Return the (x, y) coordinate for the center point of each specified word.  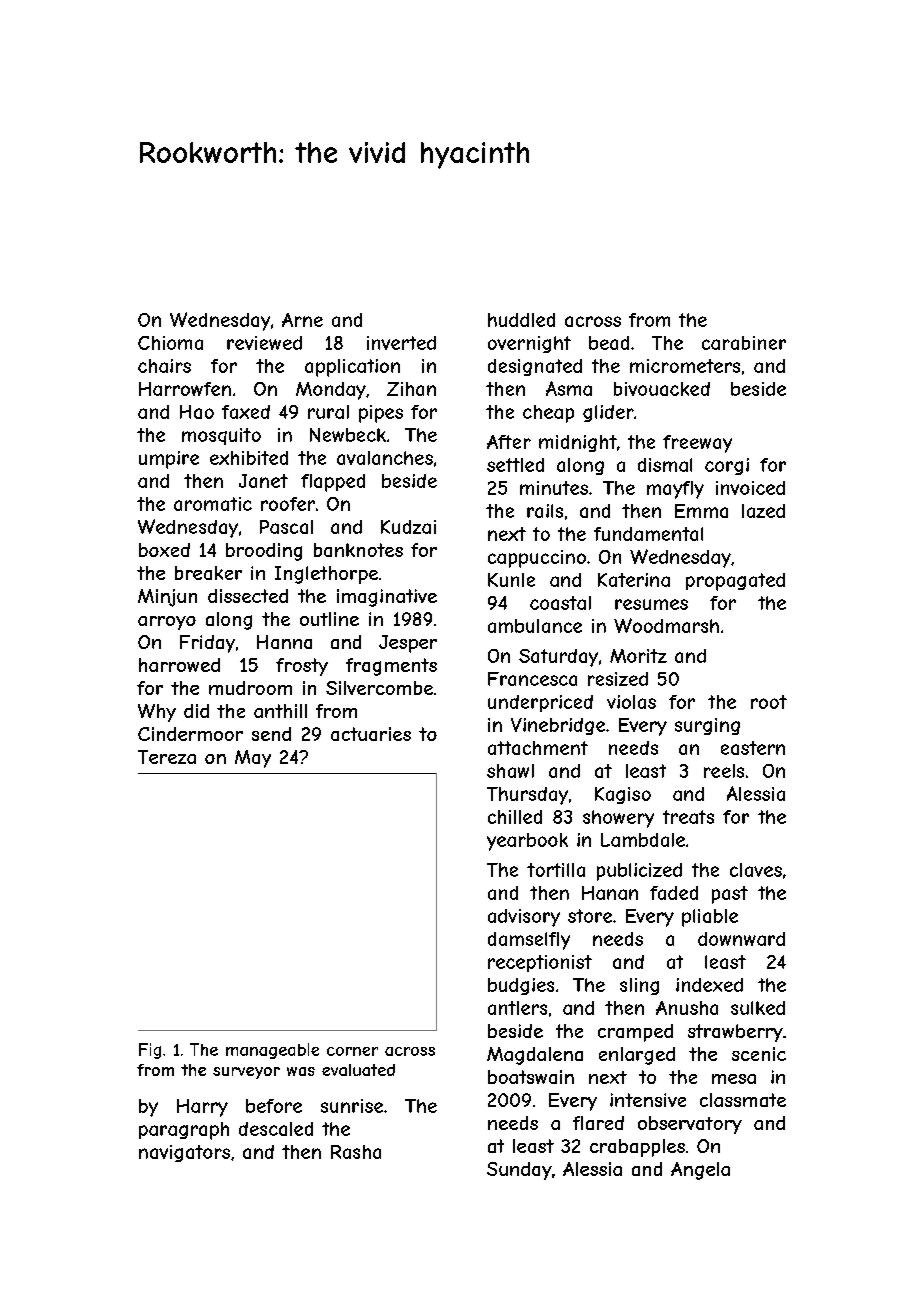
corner (352, 1051)
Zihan (411, 389)
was (301, 1071)
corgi (727, 466)
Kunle (511, 580)
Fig (150, 1051)
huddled (521, 320)
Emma (701, 511)
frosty (302, 667)
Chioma (170, 343)
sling (639, 986)
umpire (169, 460)
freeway (697, 444)
